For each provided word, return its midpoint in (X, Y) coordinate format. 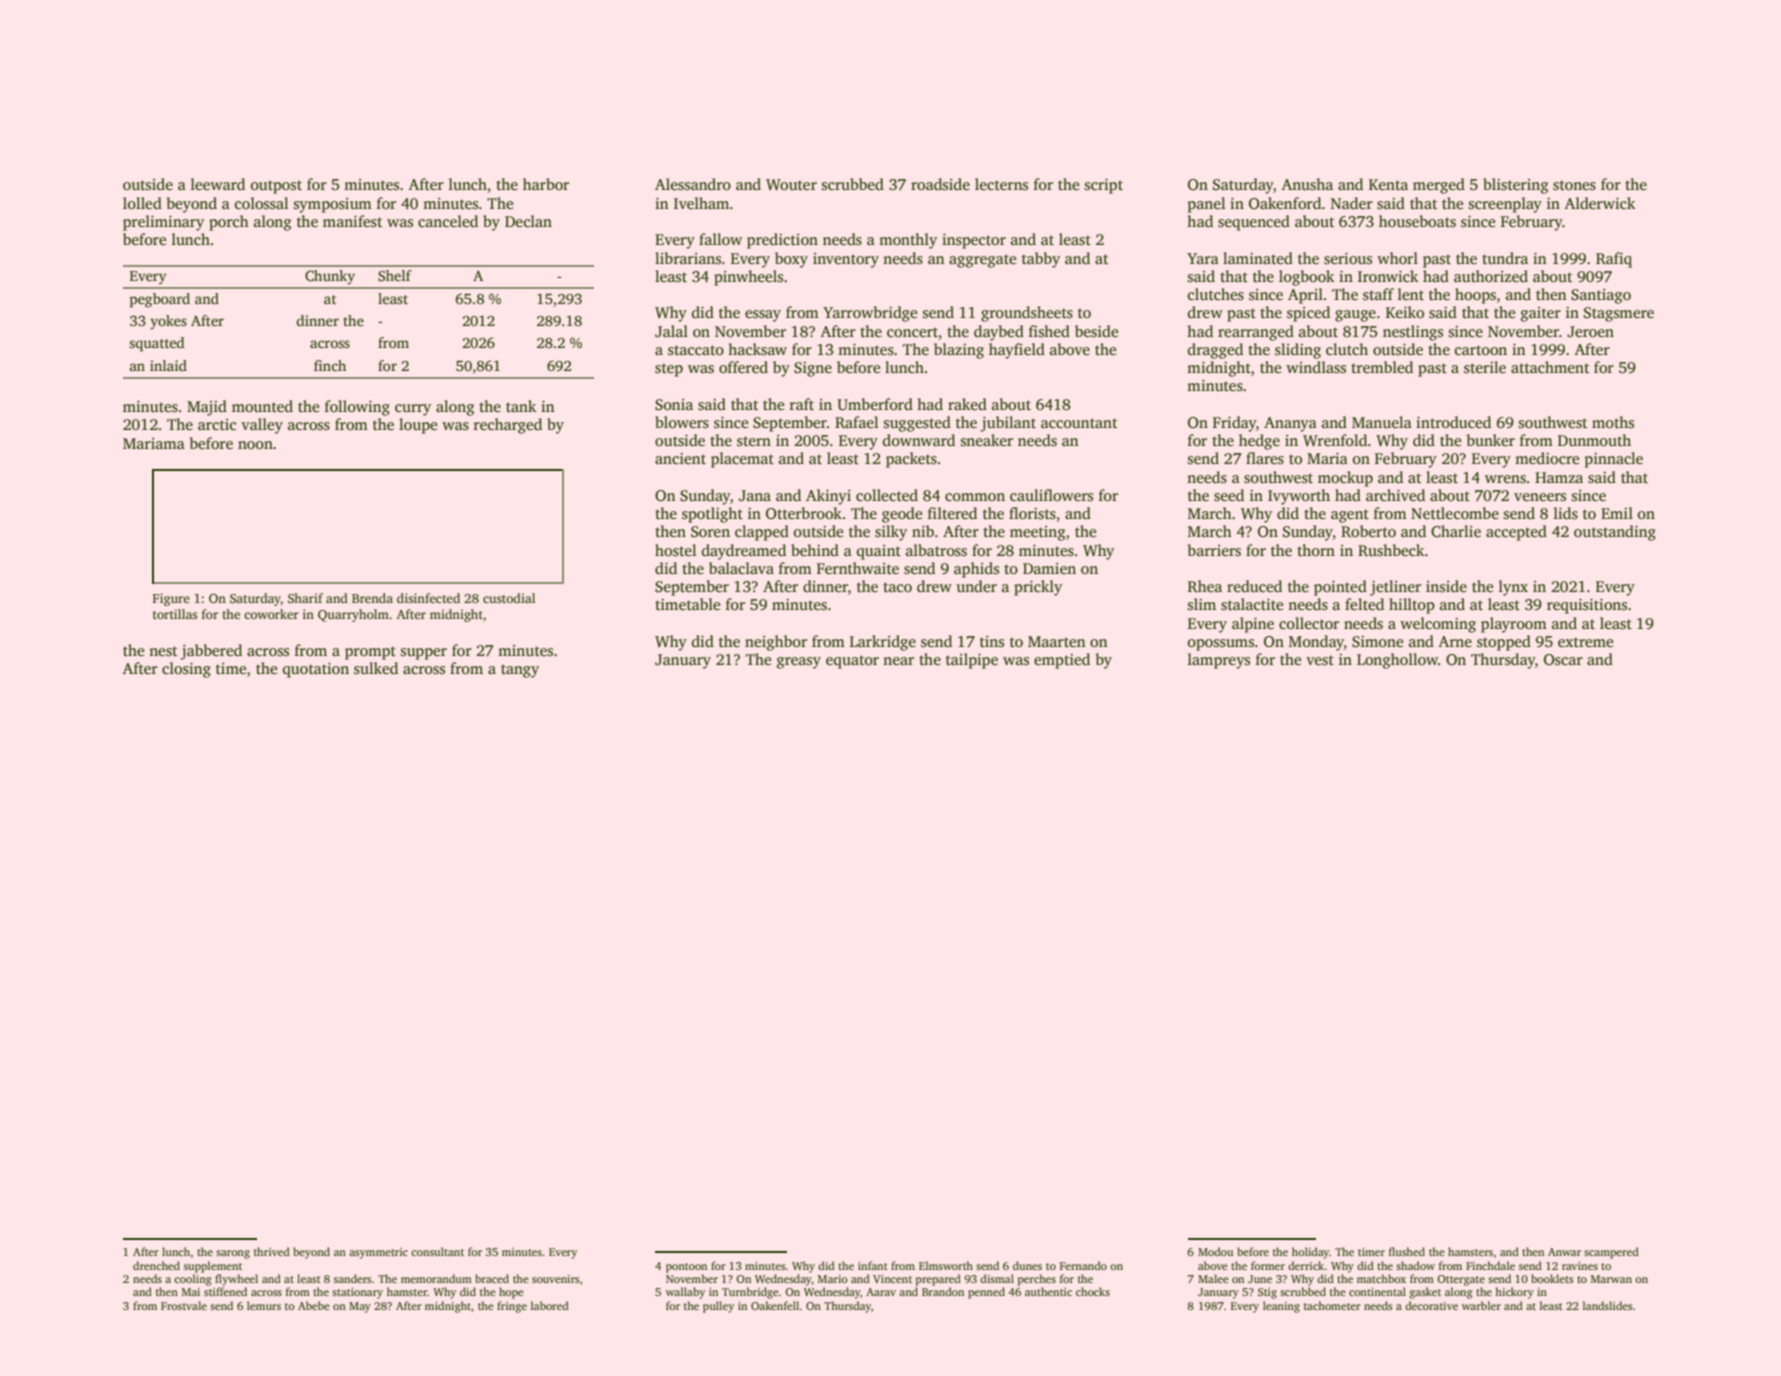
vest (1320, 660)
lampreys (1219, 661)
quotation (316, 670)
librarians (688, 258)
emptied (1062, 661)
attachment (1550, 367)
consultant (437, 1251)
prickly (1038, 588)
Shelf (395, 275)
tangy (520, 671)
